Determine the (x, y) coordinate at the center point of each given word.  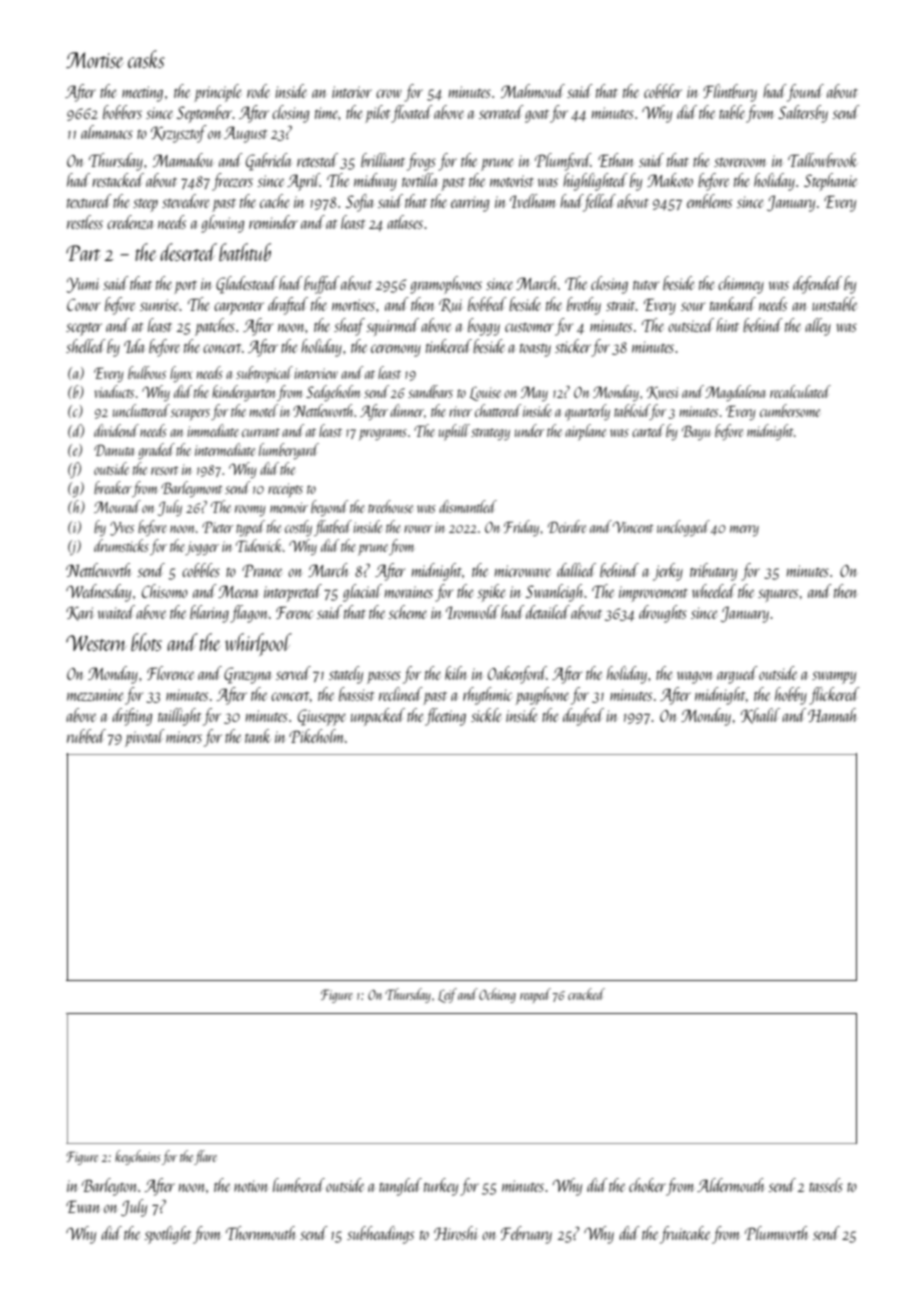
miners (184, 737)
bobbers (122, 112)
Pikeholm (316, 736)
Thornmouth (261, 1233)
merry (744, 530)
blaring (209, 614)
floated (412, 114)
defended (817, 285)
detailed (548, 612)
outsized (691, 325)
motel (264, 410)
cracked (586, 994)
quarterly (587, 412)
